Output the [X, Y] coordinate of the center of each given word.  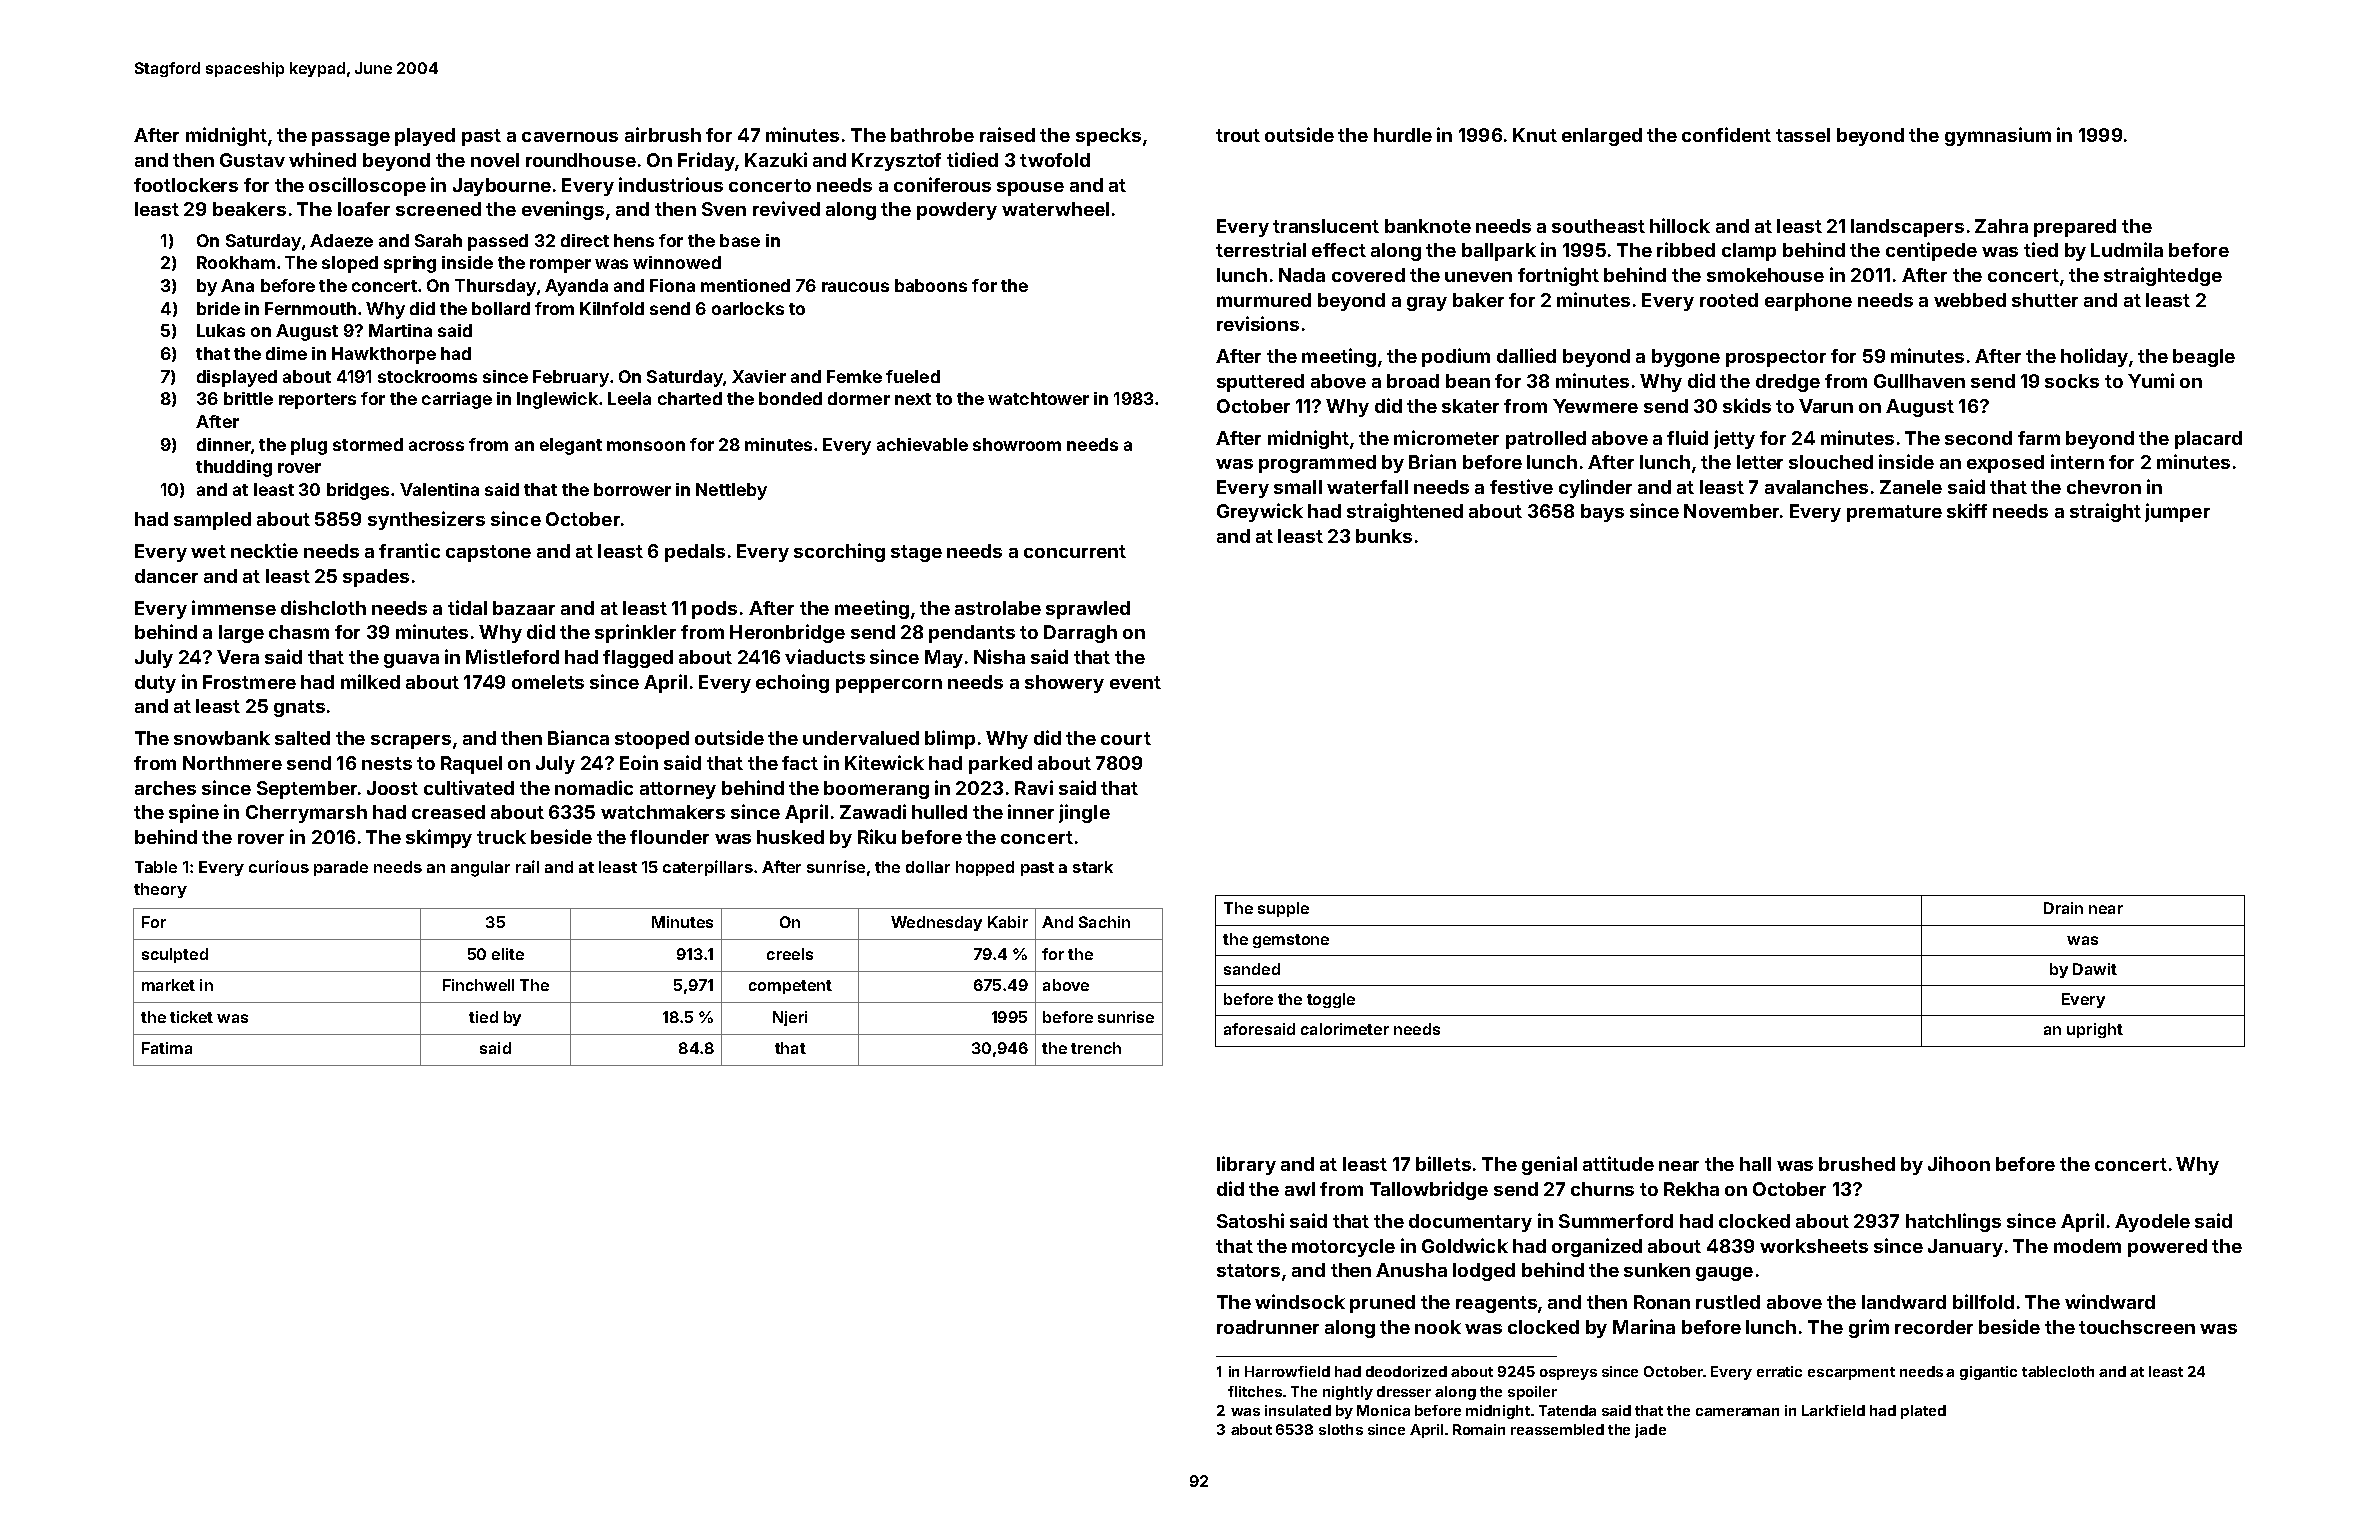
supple [1283, 909]
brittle [248, 398]
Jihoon [1959, 1163]
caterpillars [708, 868]
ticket [191, 1017]
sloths [1341, 1429]
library [1246, 1165]
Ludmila [2127, 249]
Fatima [167, 1048]
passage [351, 139]
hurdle [1403, 135]
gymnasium [1998, 136]
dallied [1526, 355]
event [1135, 682]
